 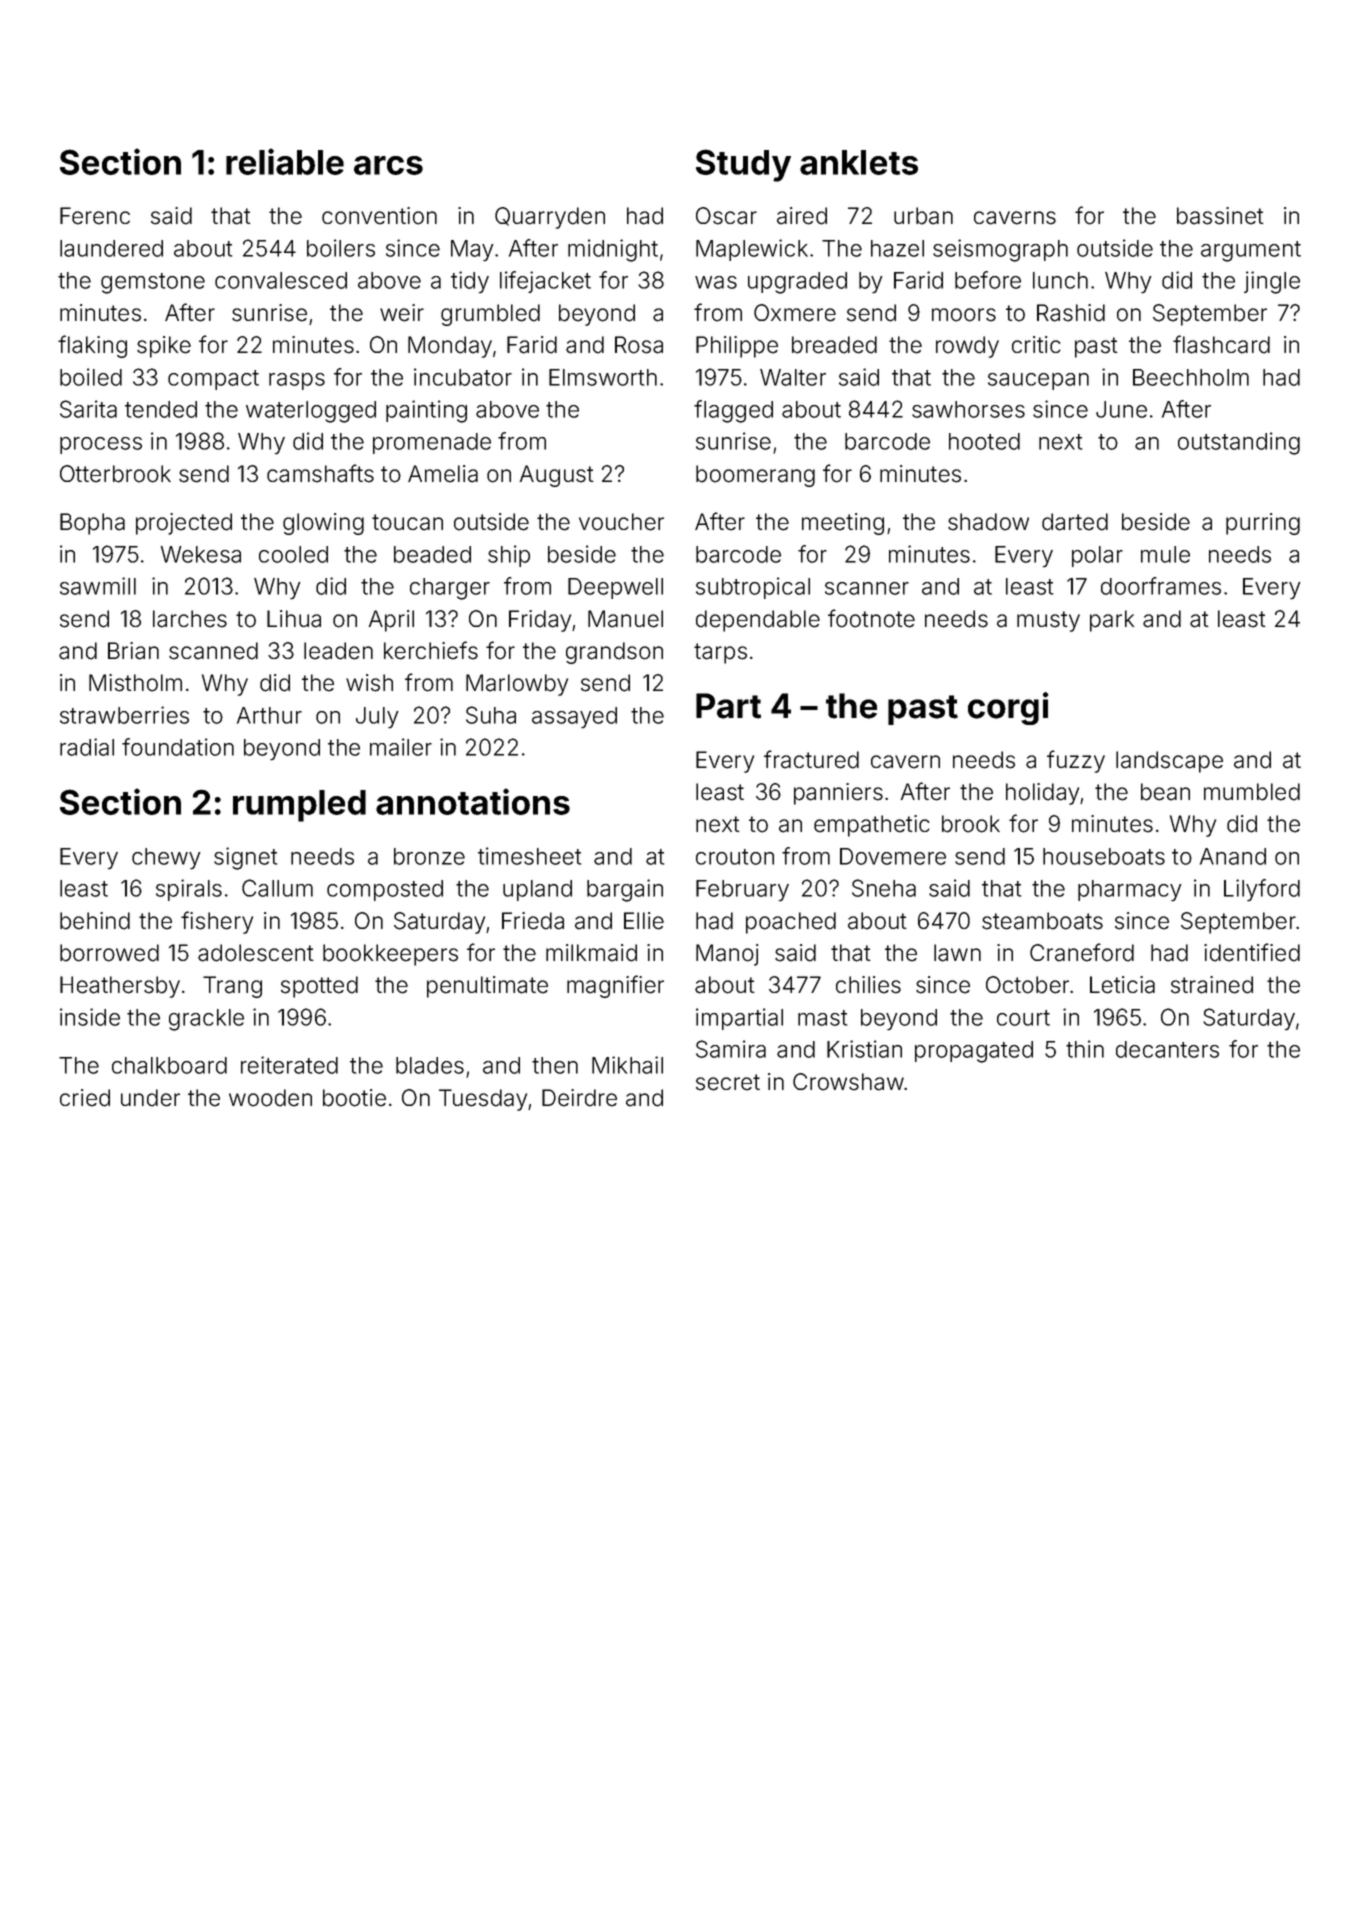 What do you see at coordinates (923, 216) in the screenshot?
I see `urban` at bounding box center [923, 216].
